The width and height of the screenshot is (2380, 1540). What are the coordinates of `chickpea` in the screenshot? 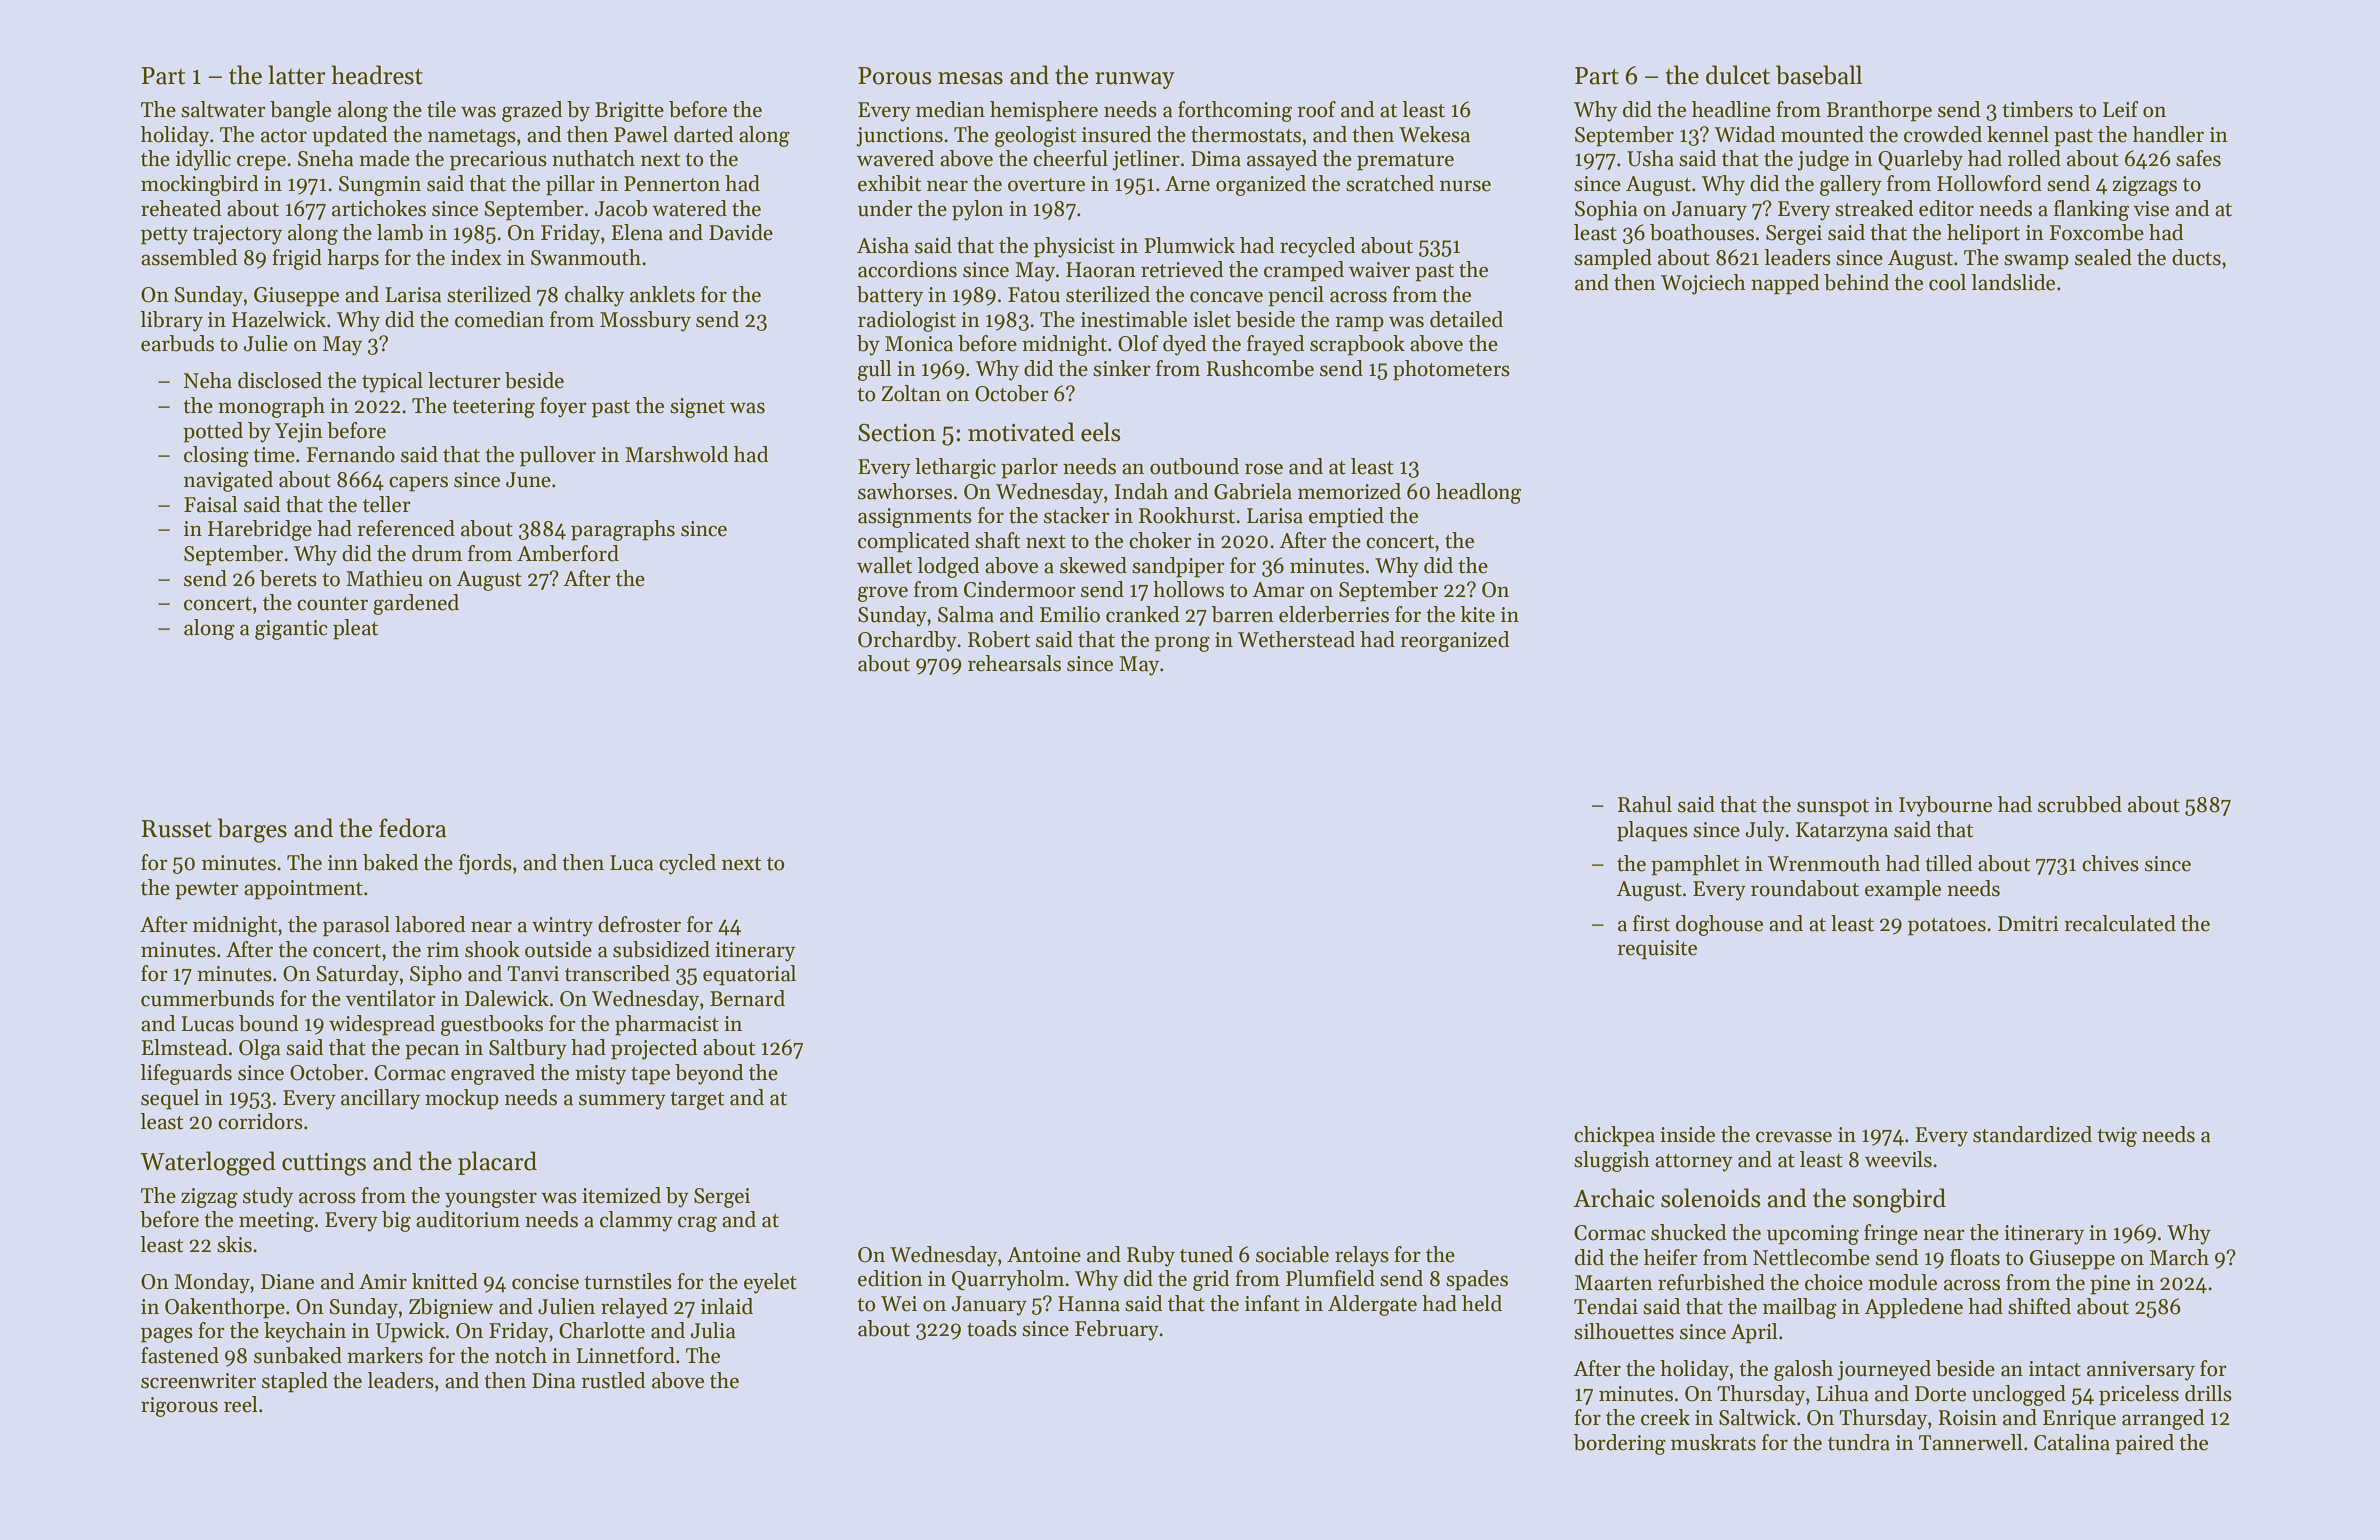 It's located at (1614, 1136).
